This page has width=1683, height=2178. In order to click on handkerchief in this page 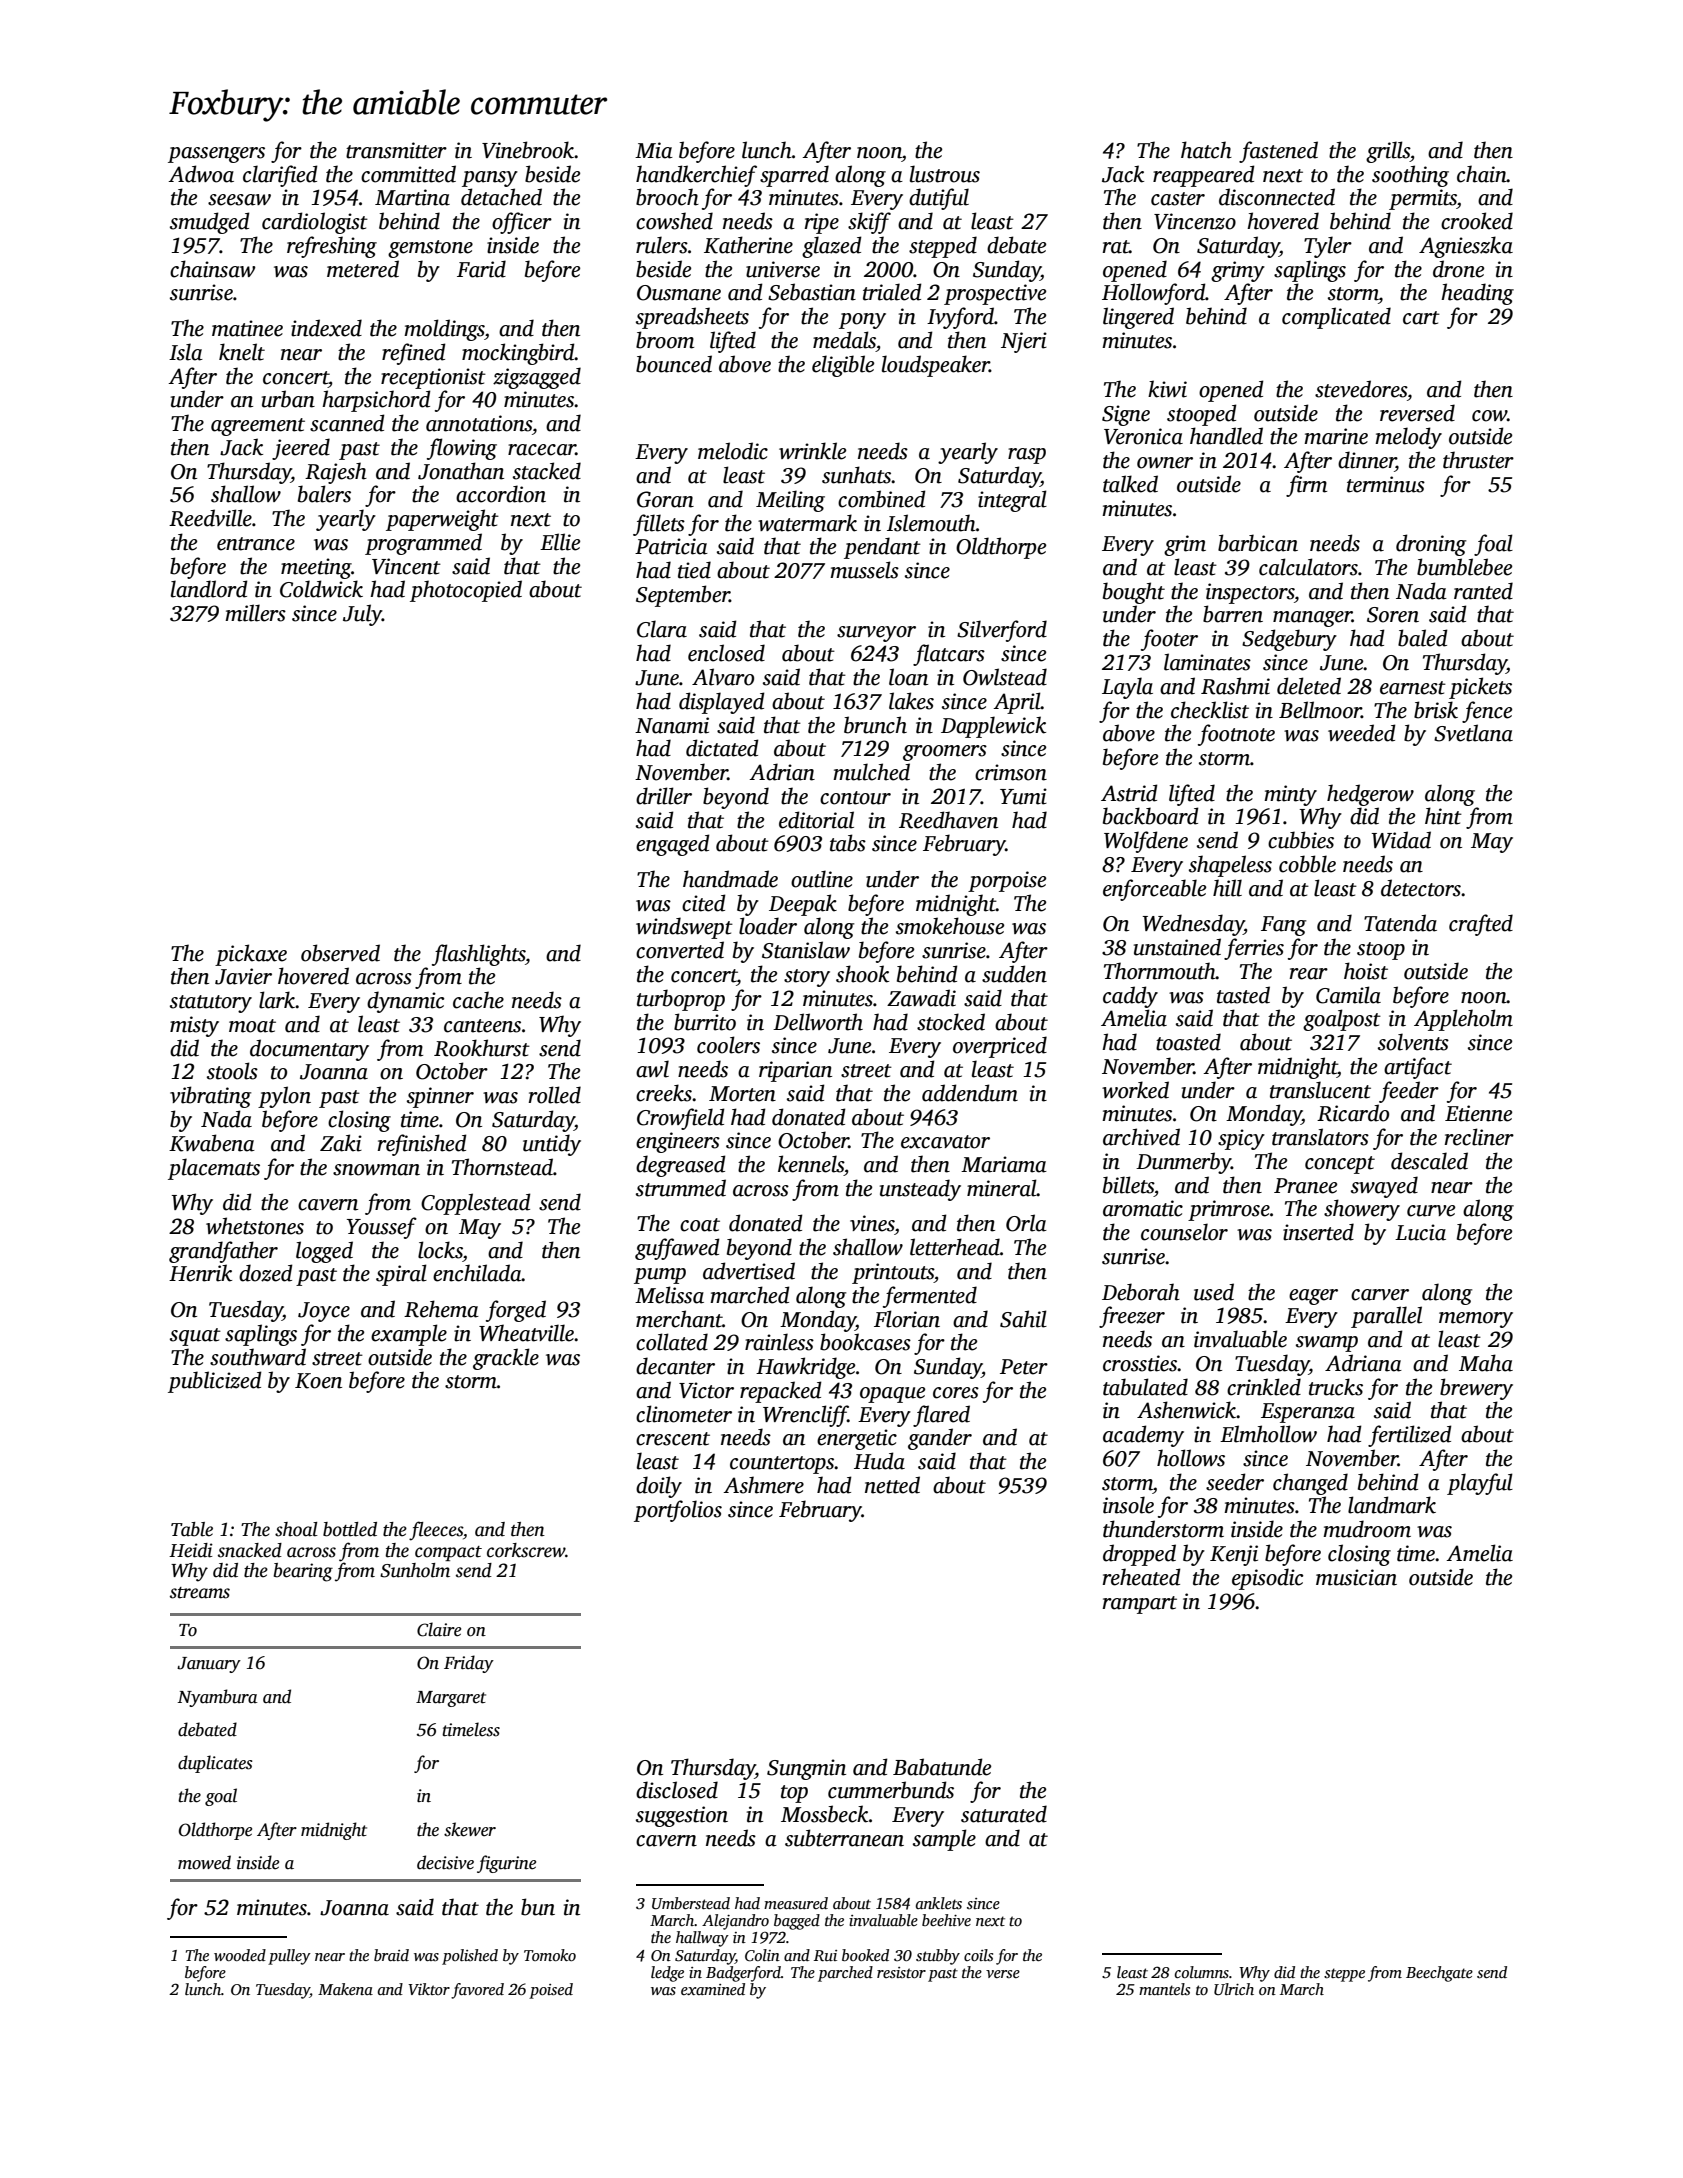, I will do `click(696, 176)`.
